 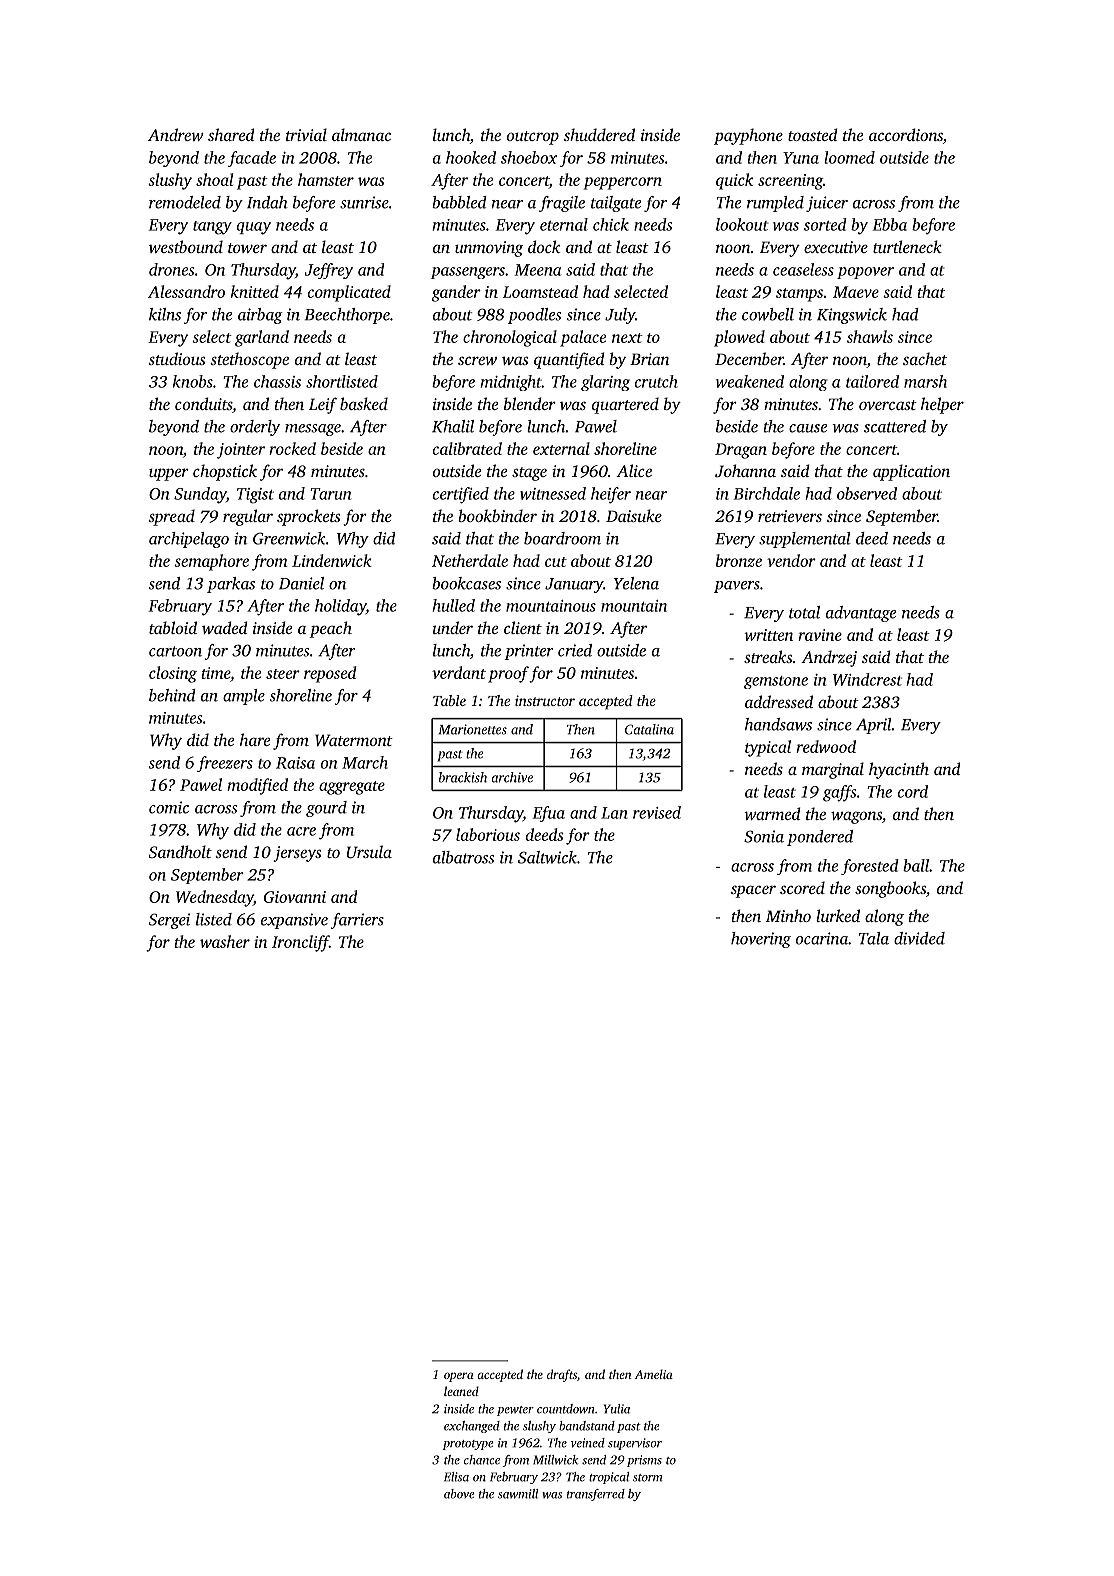 What do you see at coordinates (574, 585) in the screenshot?
I see `January` at bounding box center [574, 585].
